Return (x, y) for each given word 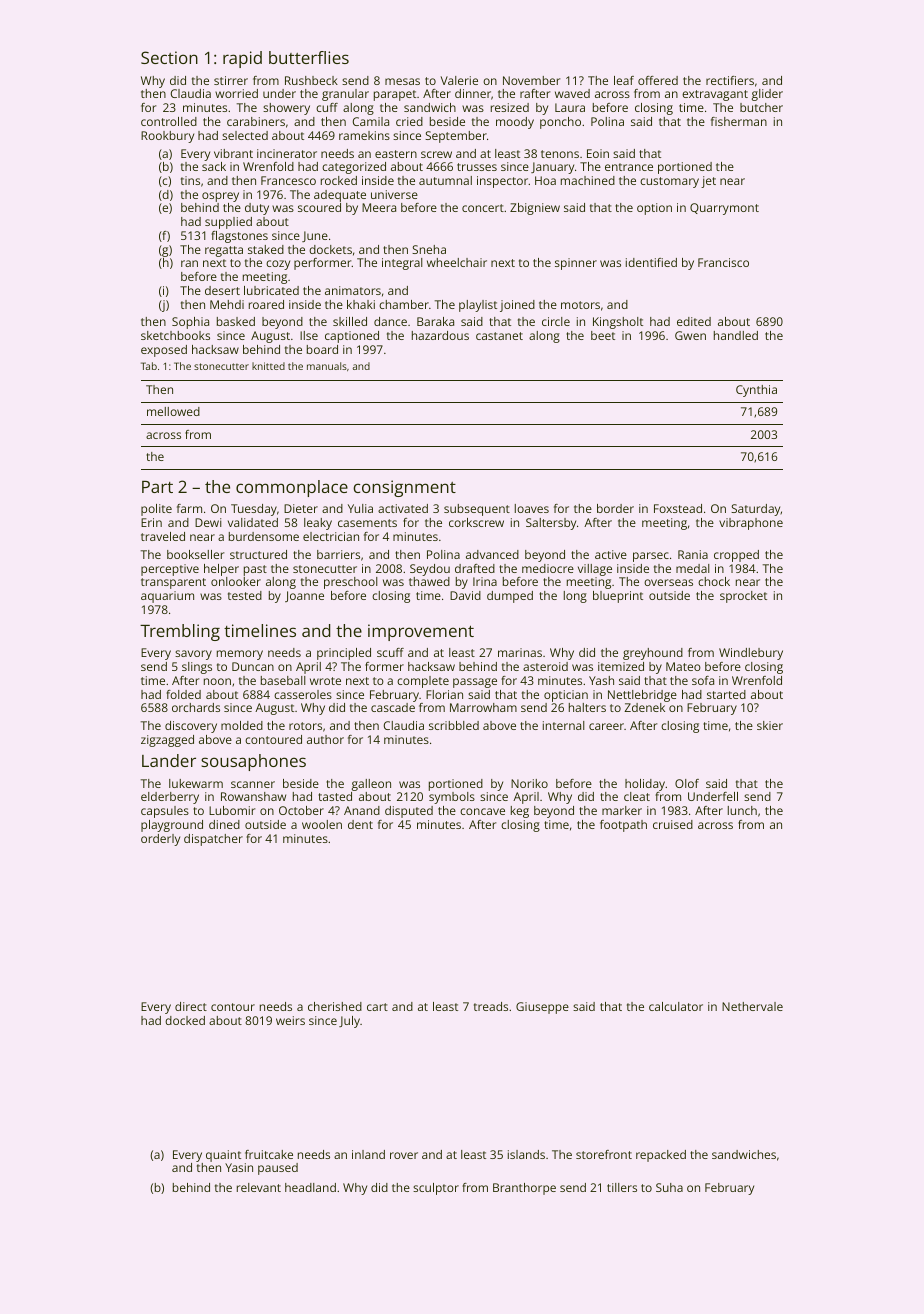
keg (520, 812)
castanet (499, 336)
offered (658, 80)
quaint (223, 1156)
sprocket (743, 597)
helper (221, 570)
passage (475, 683)
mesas (402, 81)
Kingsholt (618, 323)
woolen (322, 824)
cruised (673, 824)
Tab (149, 366)
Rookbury (167, 137)
